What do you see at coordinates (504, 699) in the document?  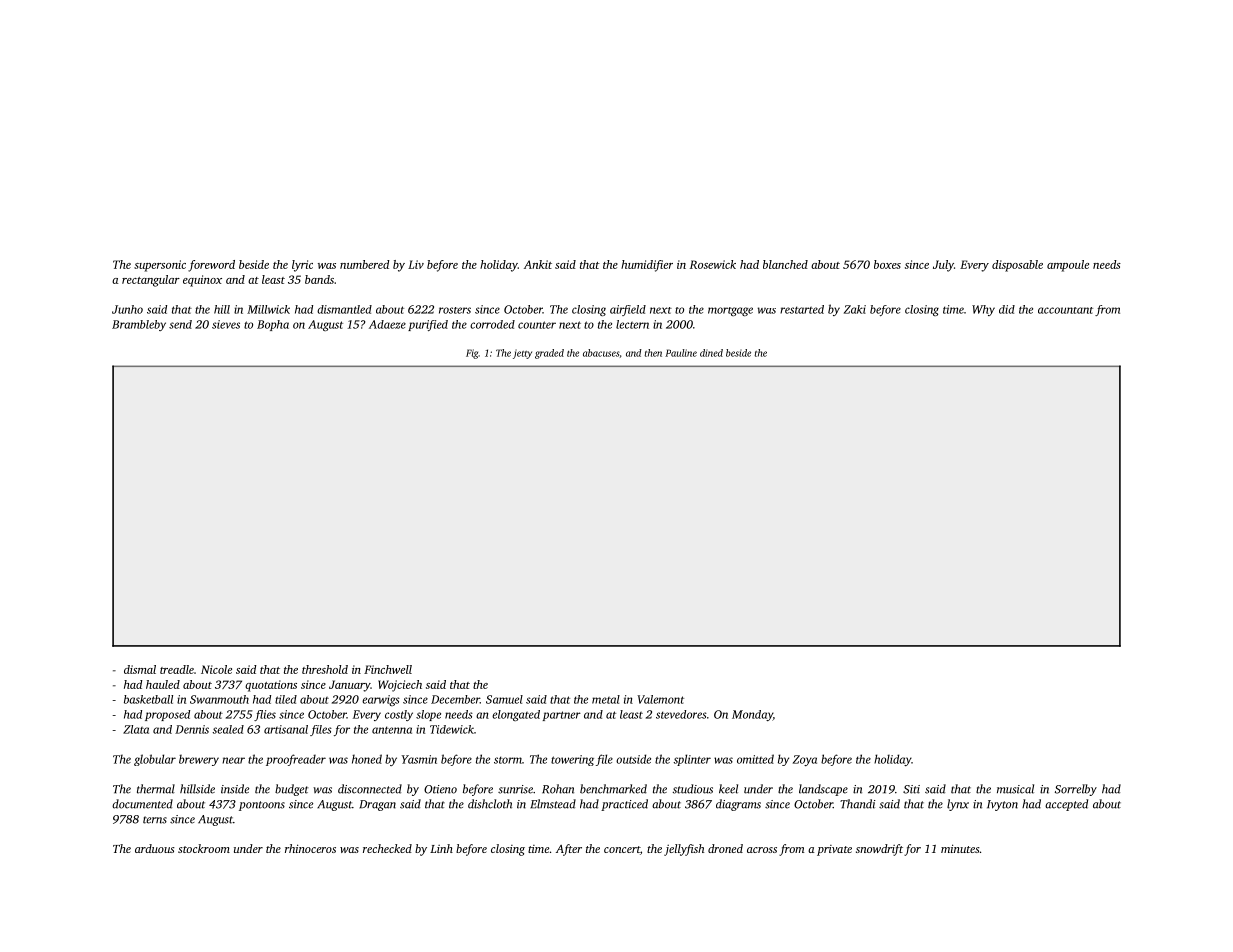 I see `Samuel` at bounding box center [504, 699].
